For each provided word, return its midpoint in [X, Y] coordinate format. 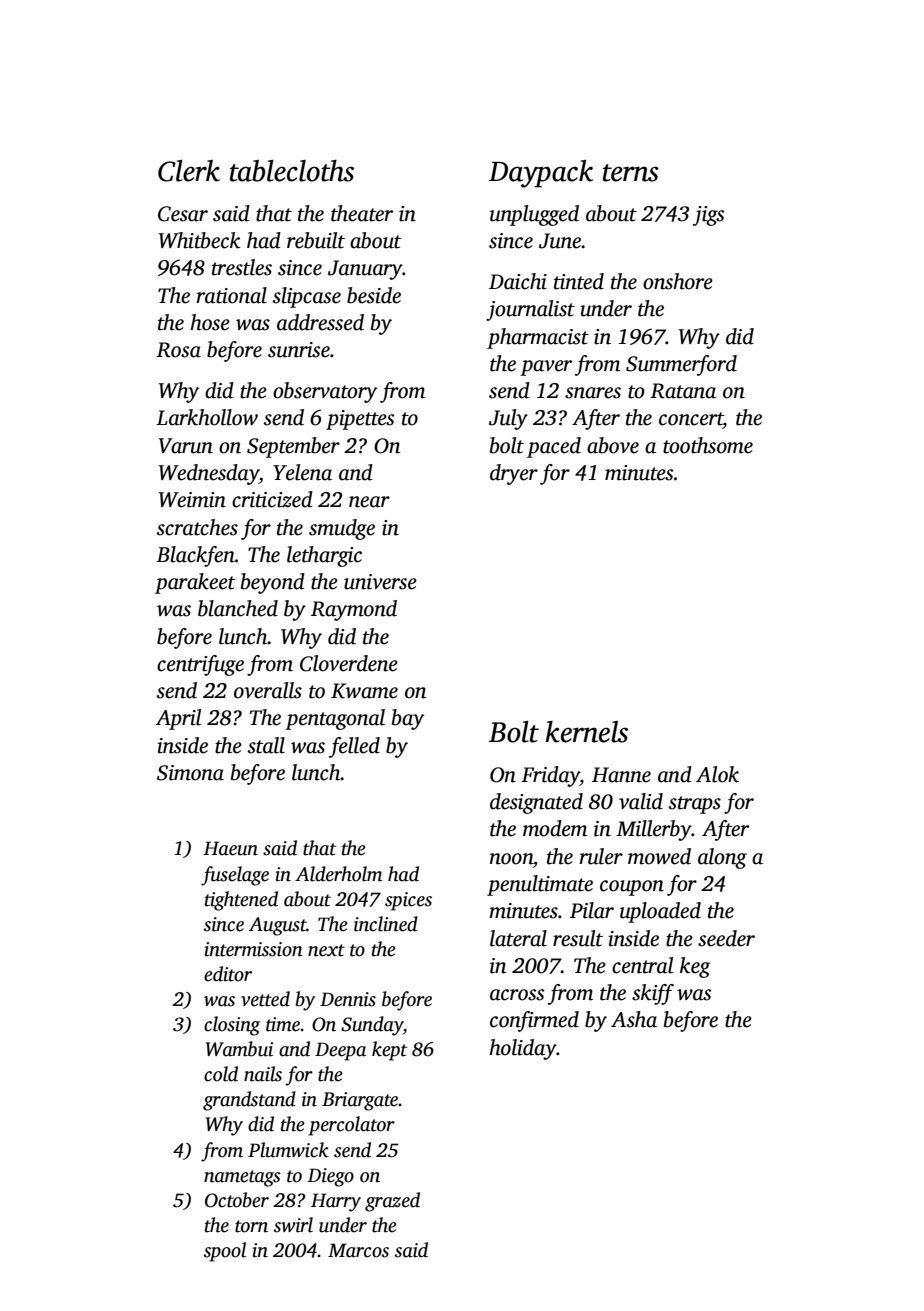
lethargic [324, 556]
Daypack [541, 174]
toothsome [708, 445]
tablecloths [292, 171]
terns [631, 173]
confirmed [534, 1021]
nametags [242, 1178]
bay [408, 719]
